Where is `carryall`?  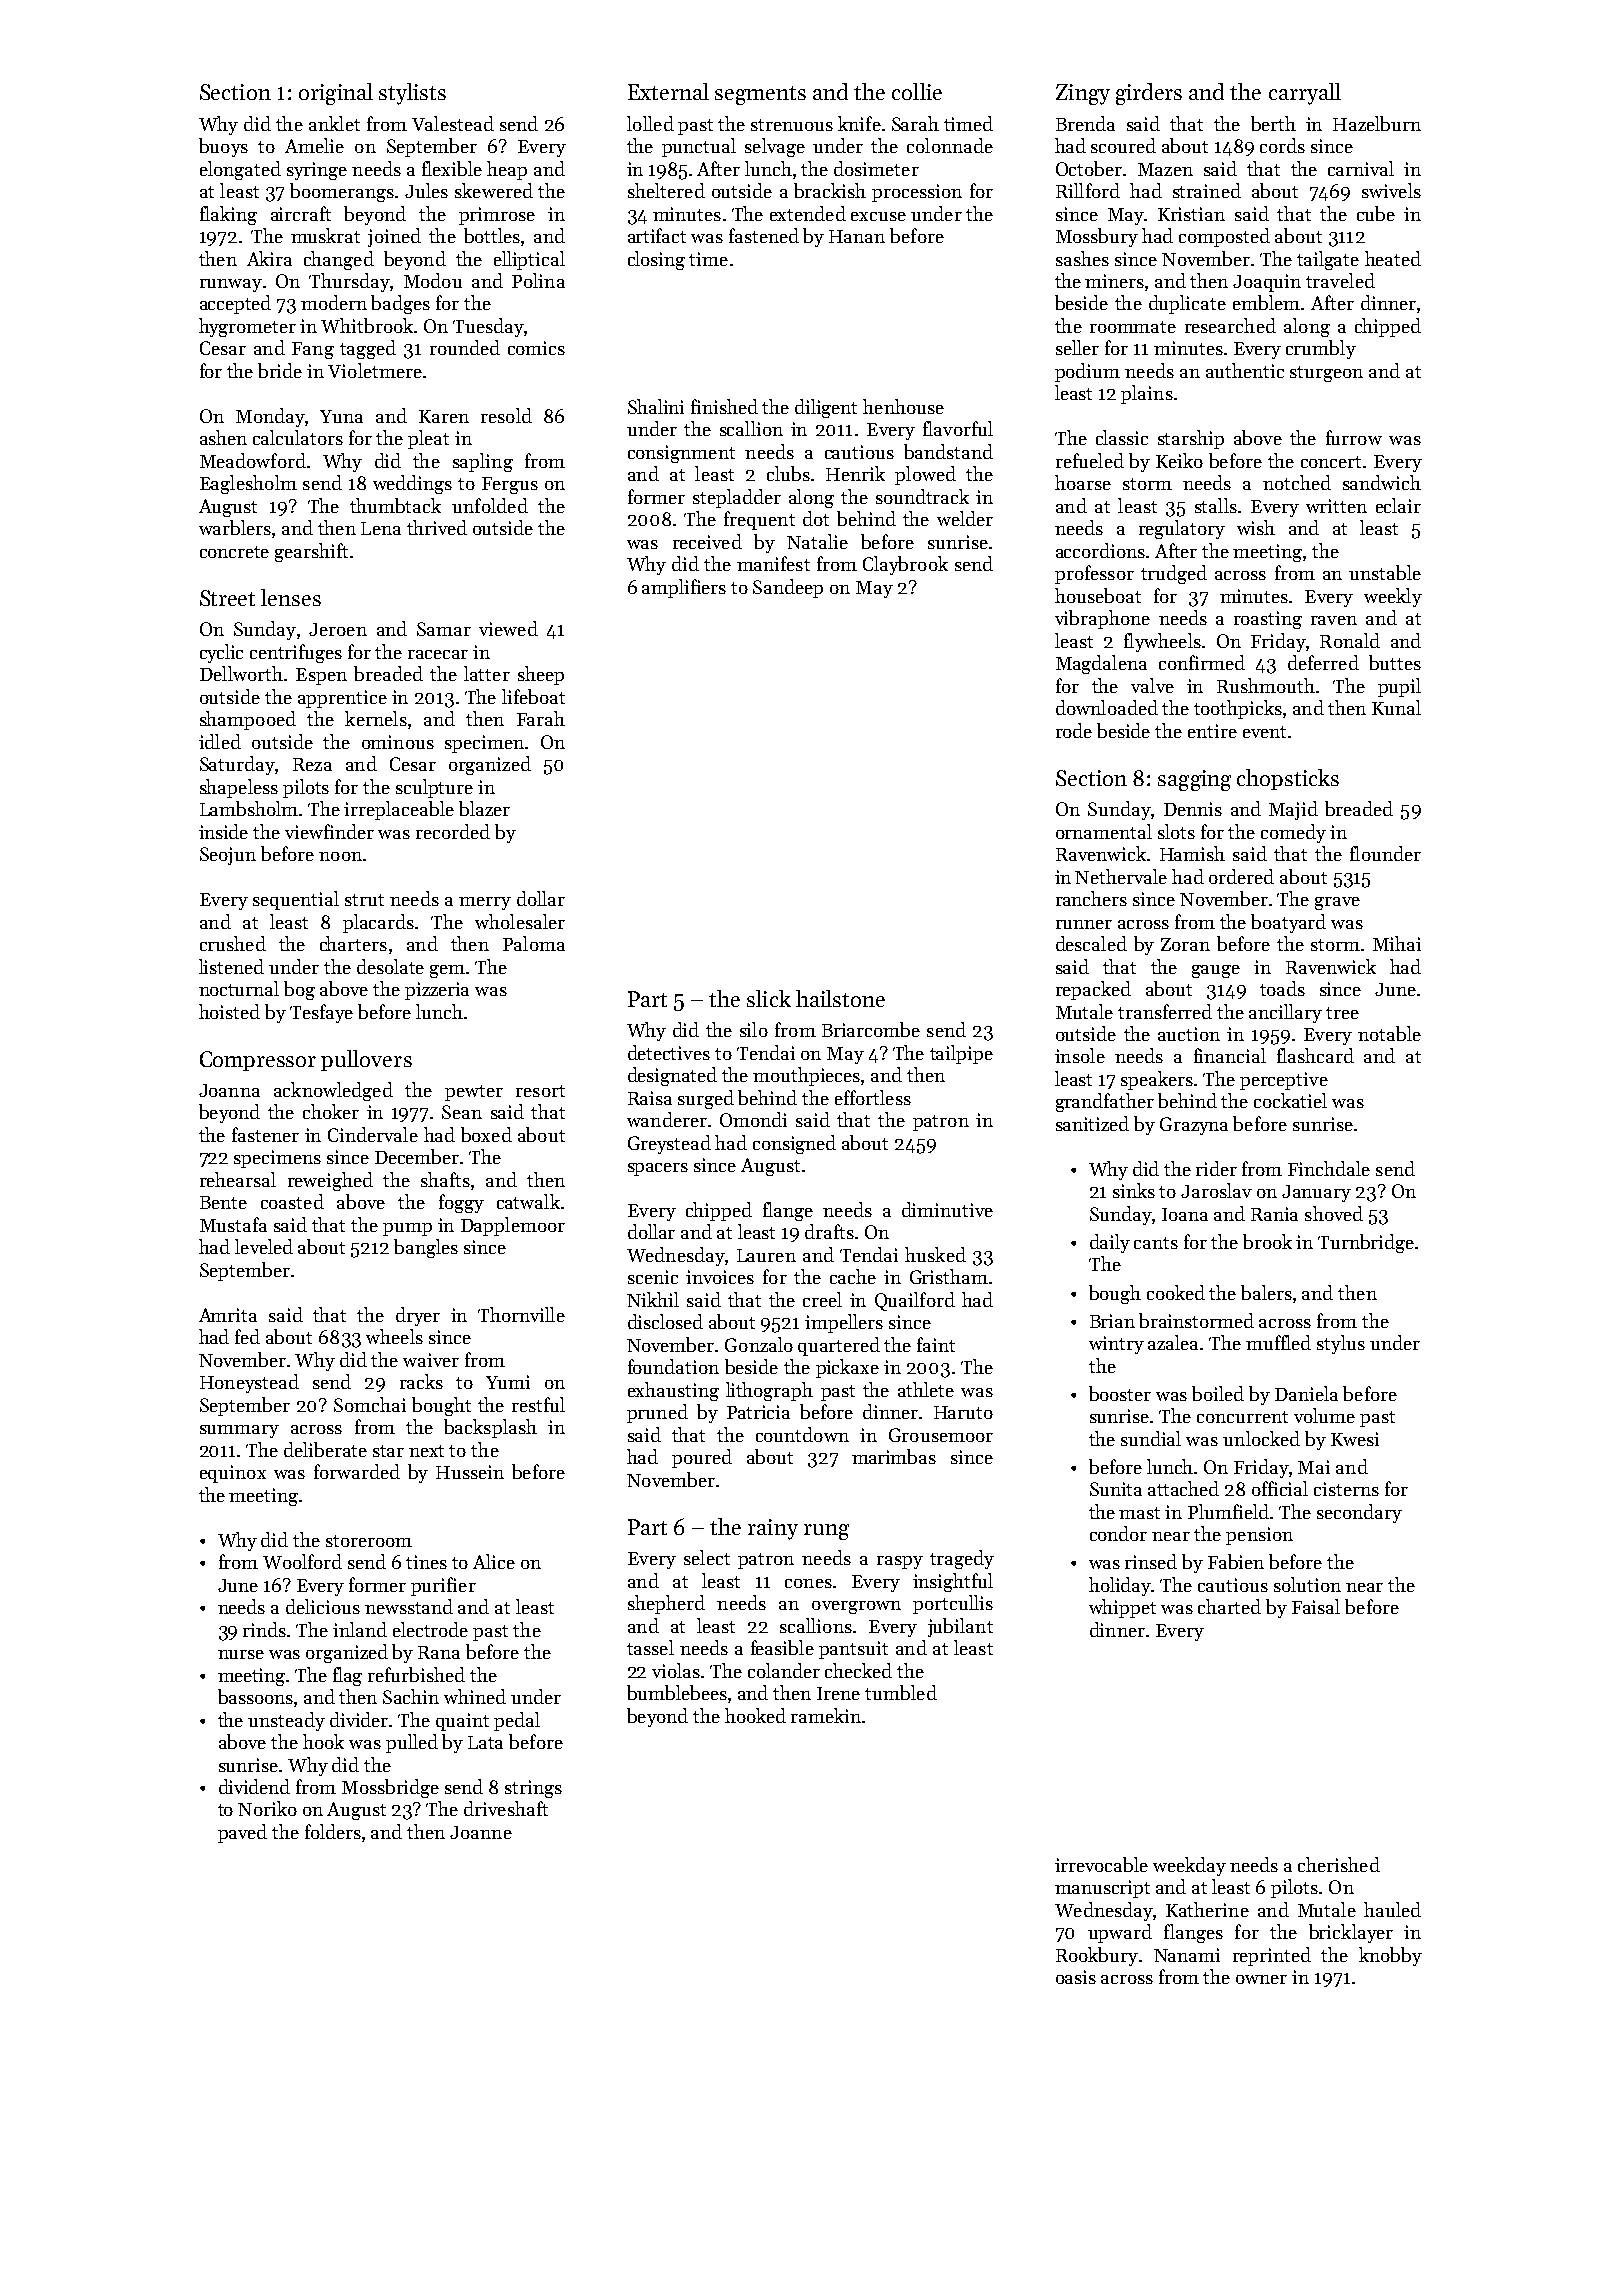
carryall is located at coordinates (1305, 94).
